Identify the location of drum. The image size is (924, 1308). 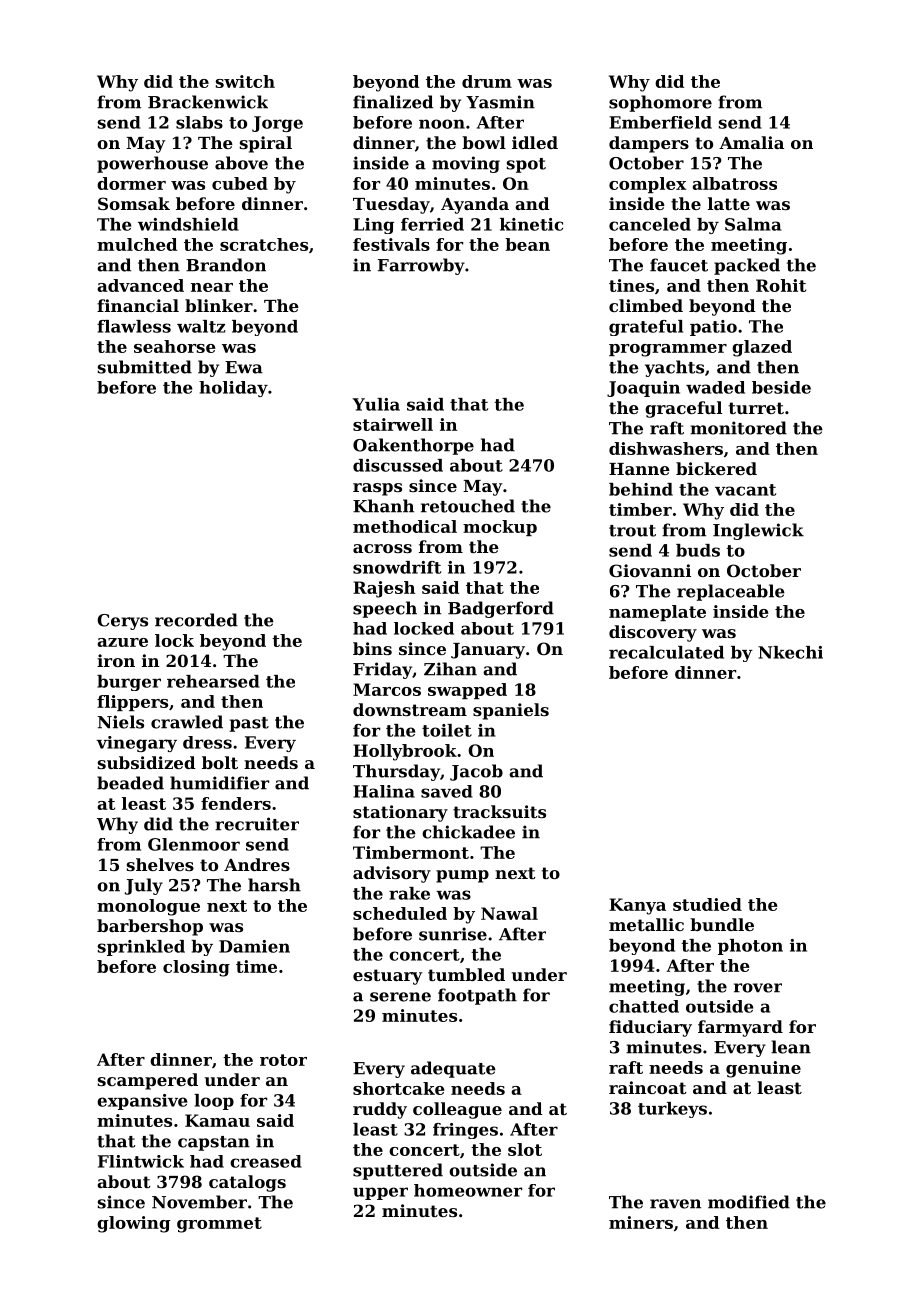
(487, 81).
